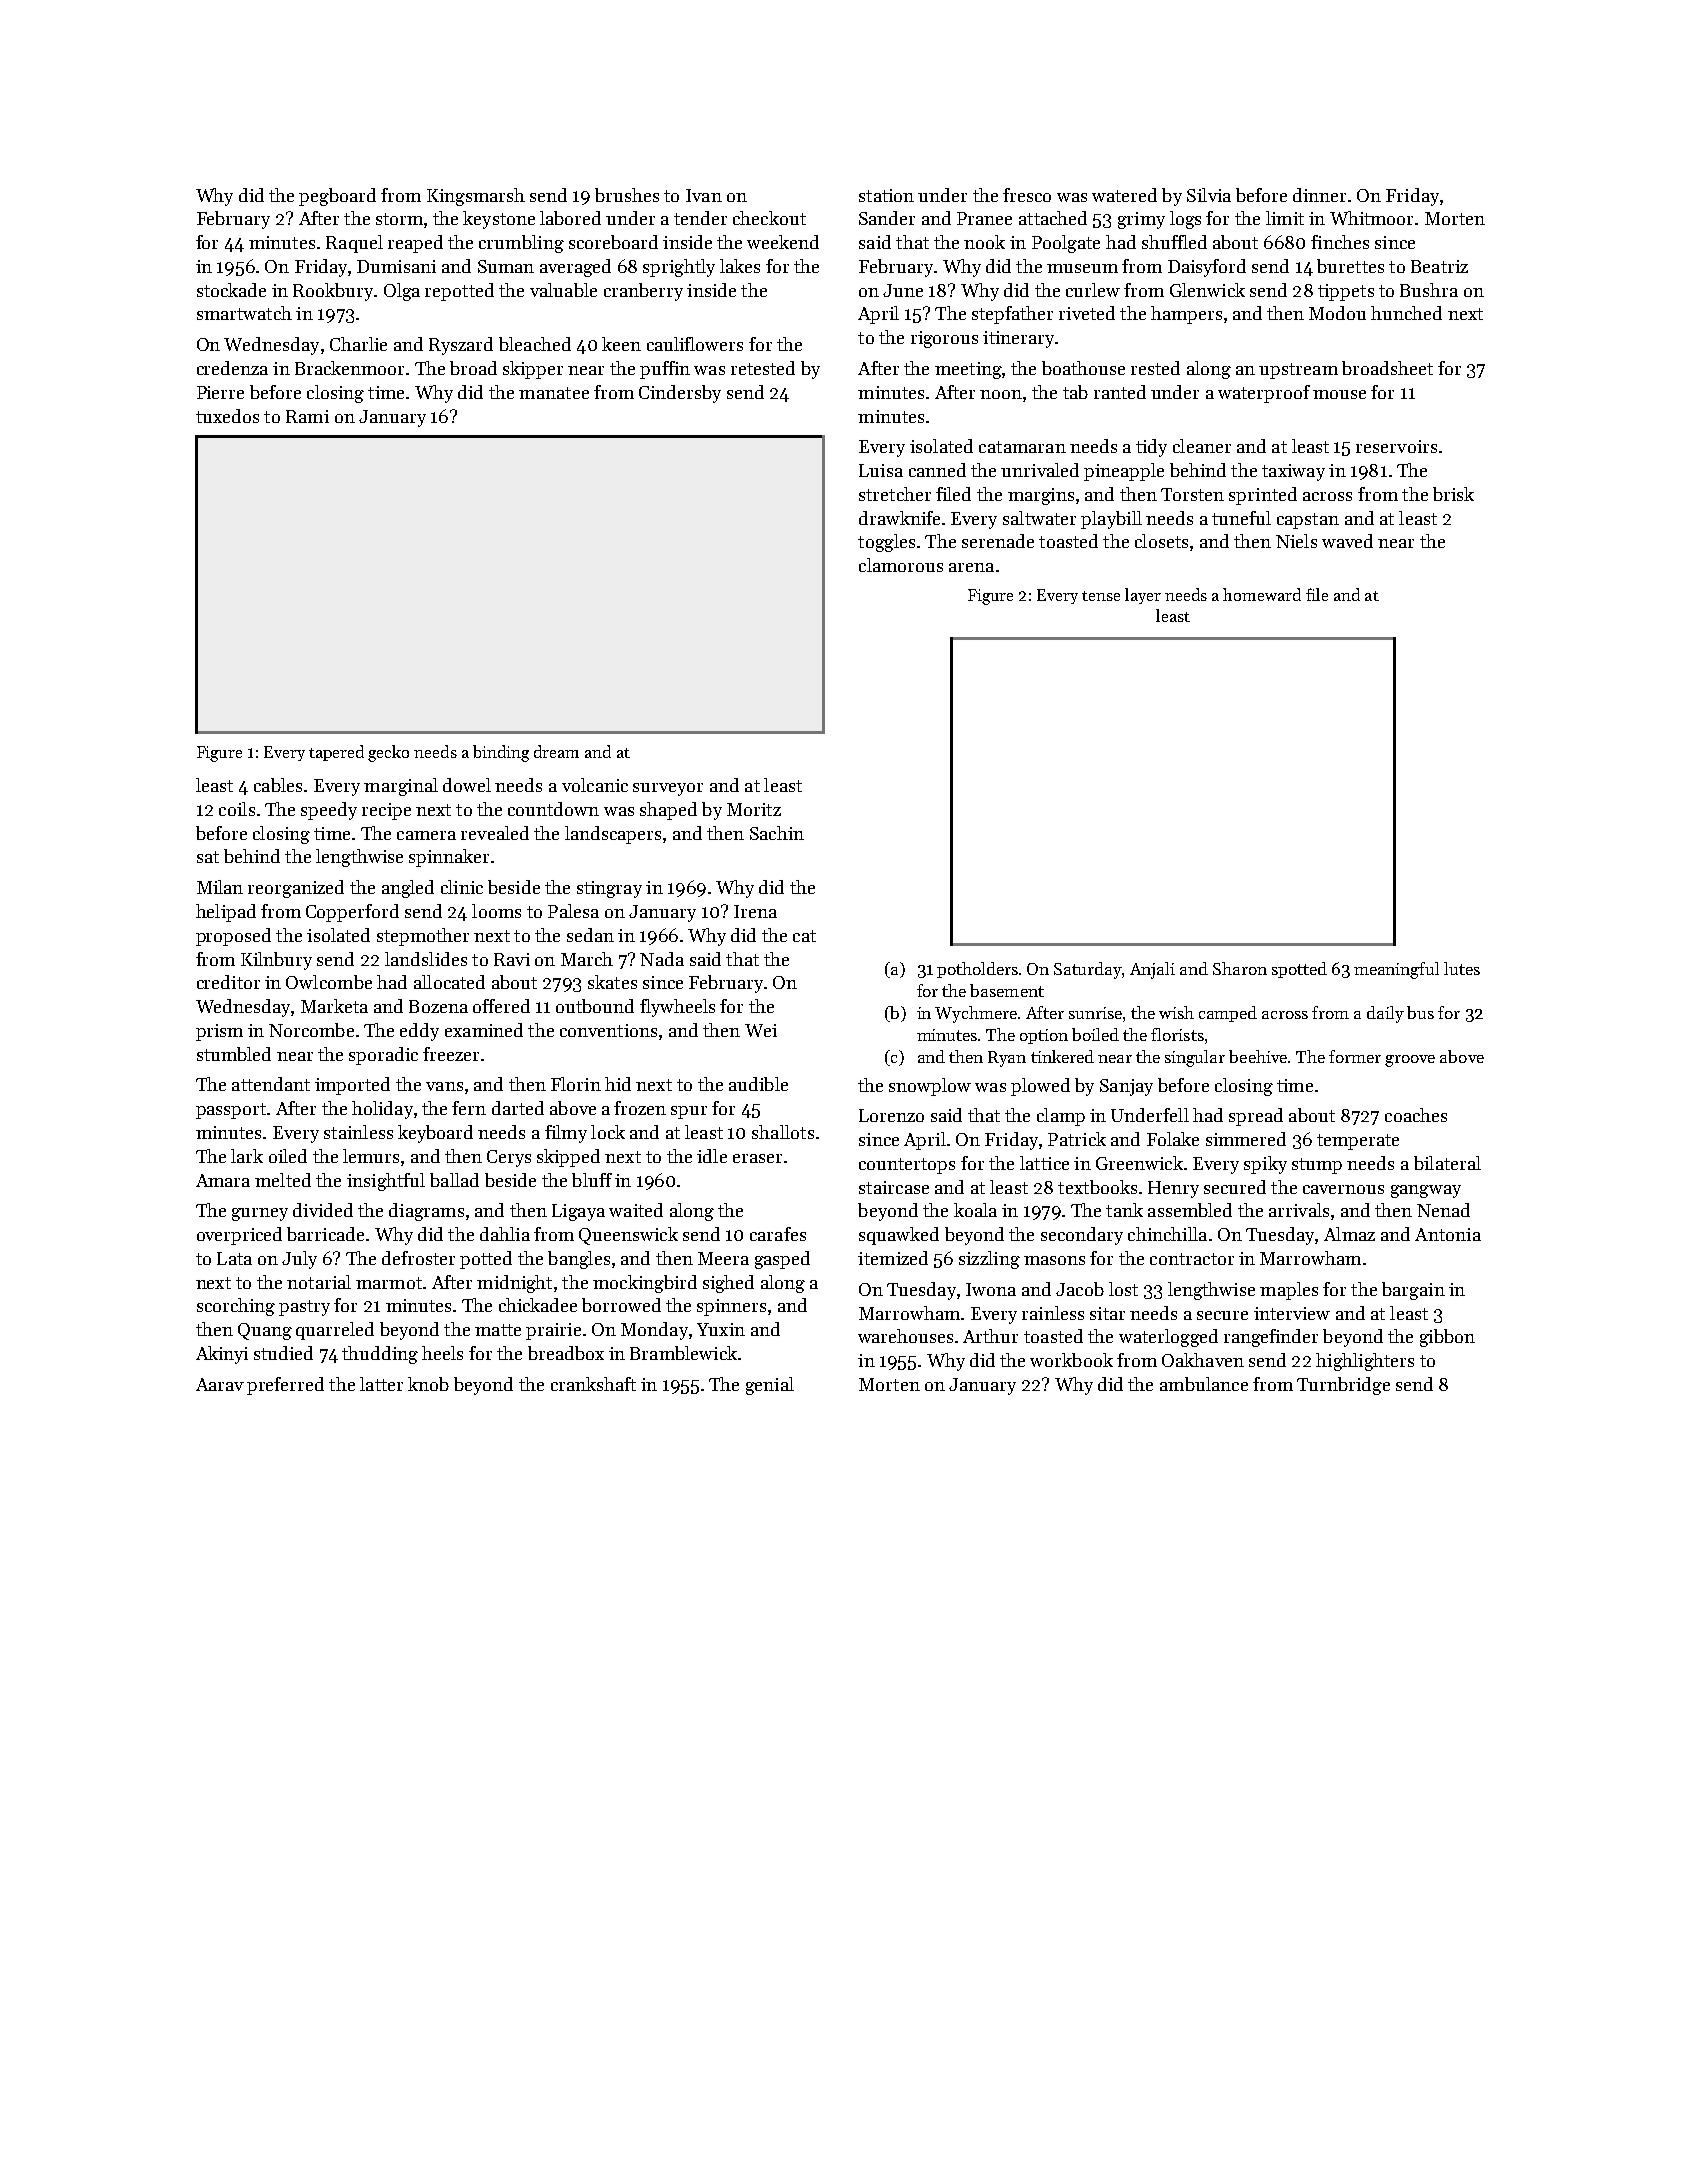  What do you see at coordinates (219, 1032) in the document?
I see `prism` at bounding box center [219, 1032].
